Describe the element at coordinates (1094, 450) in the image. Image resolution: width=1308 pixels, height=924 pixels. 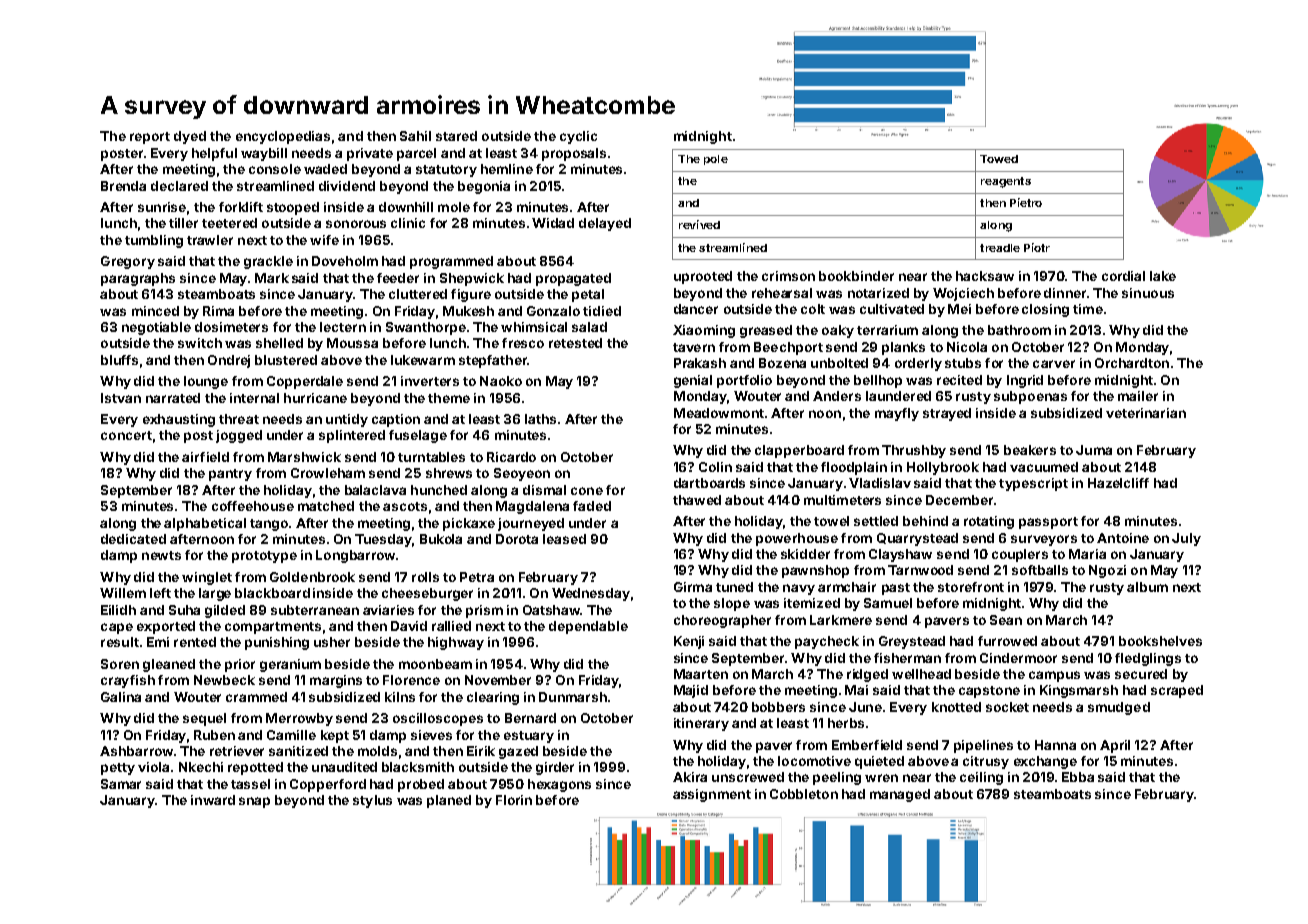
I see `Juma` at that location.
